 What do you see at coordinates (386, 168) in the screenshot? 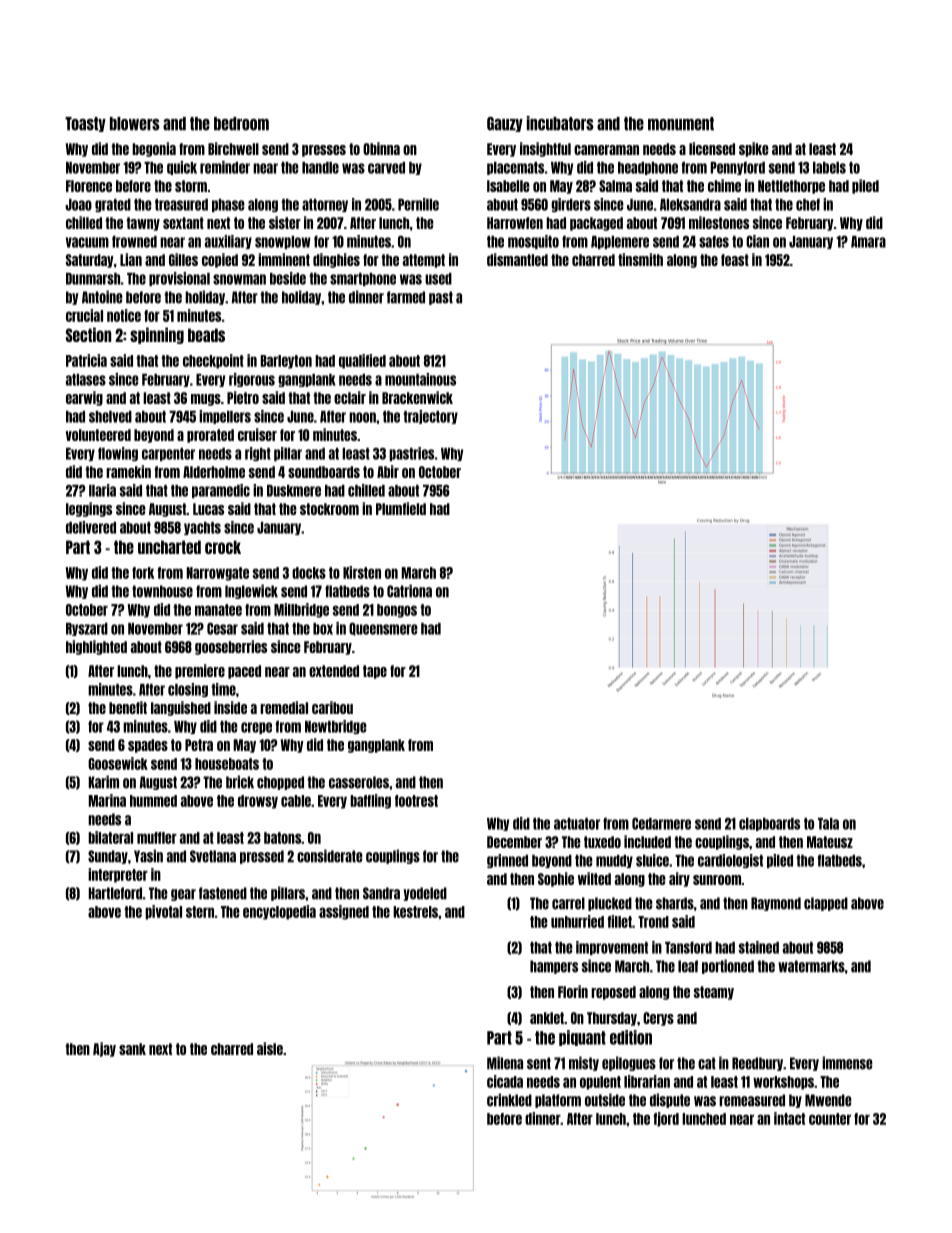
I see `carved` at bounding box center [386, 168].
